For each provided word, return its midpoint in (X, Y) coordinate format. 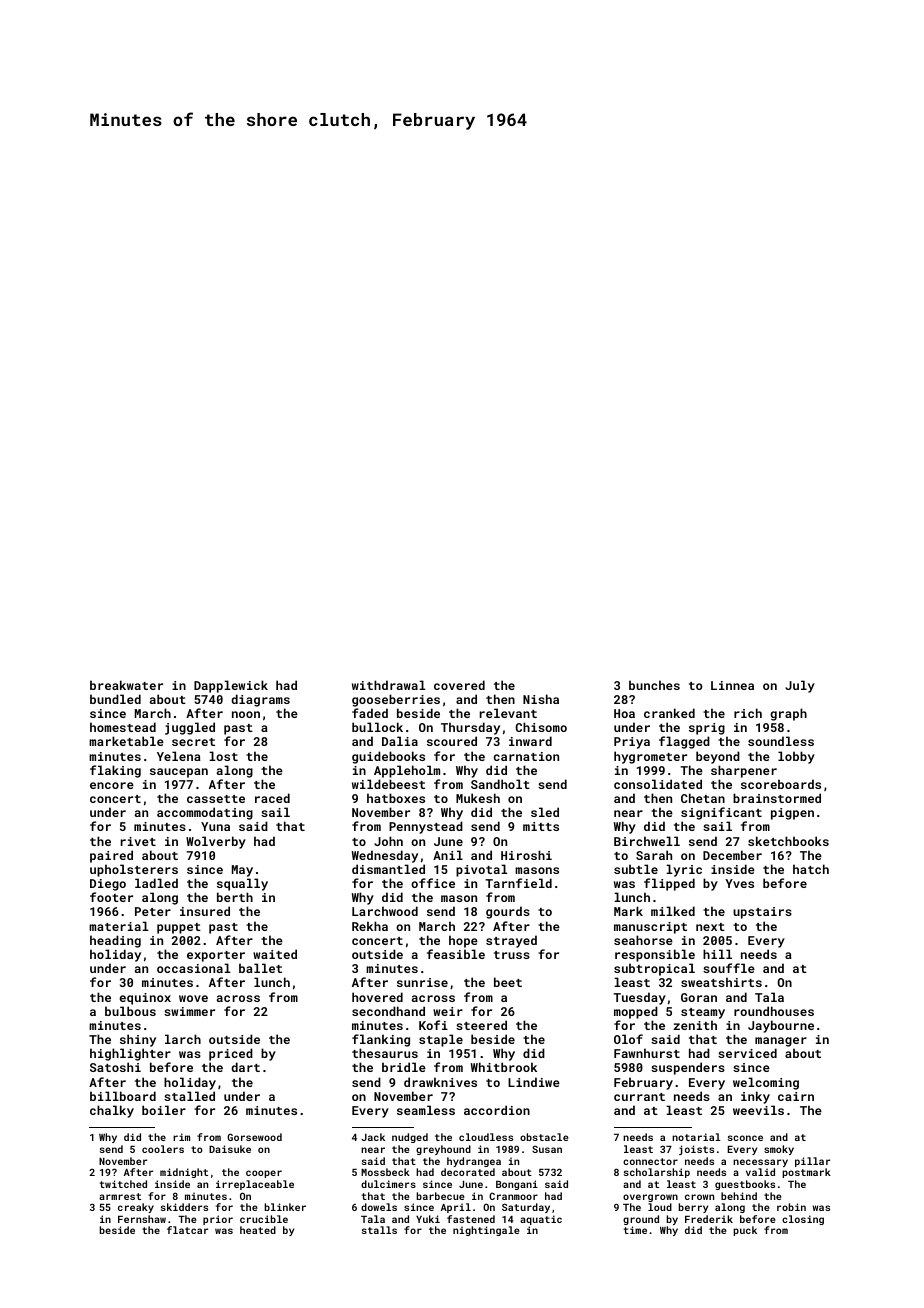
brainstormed (777, 798)
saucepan (179, 773)
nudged (410, 1138)
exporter (216, 956)
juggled (190, 728)
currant (639, 1097)
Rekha (370, 926)
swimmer (189, 1011)
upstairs (762, 913)
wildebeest (388, 784)
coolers (163, 1149)
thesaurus (385, 1053)
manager (781, 1042)
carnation (526, 756)
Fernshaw (142, 1219)
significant (721, 813)
